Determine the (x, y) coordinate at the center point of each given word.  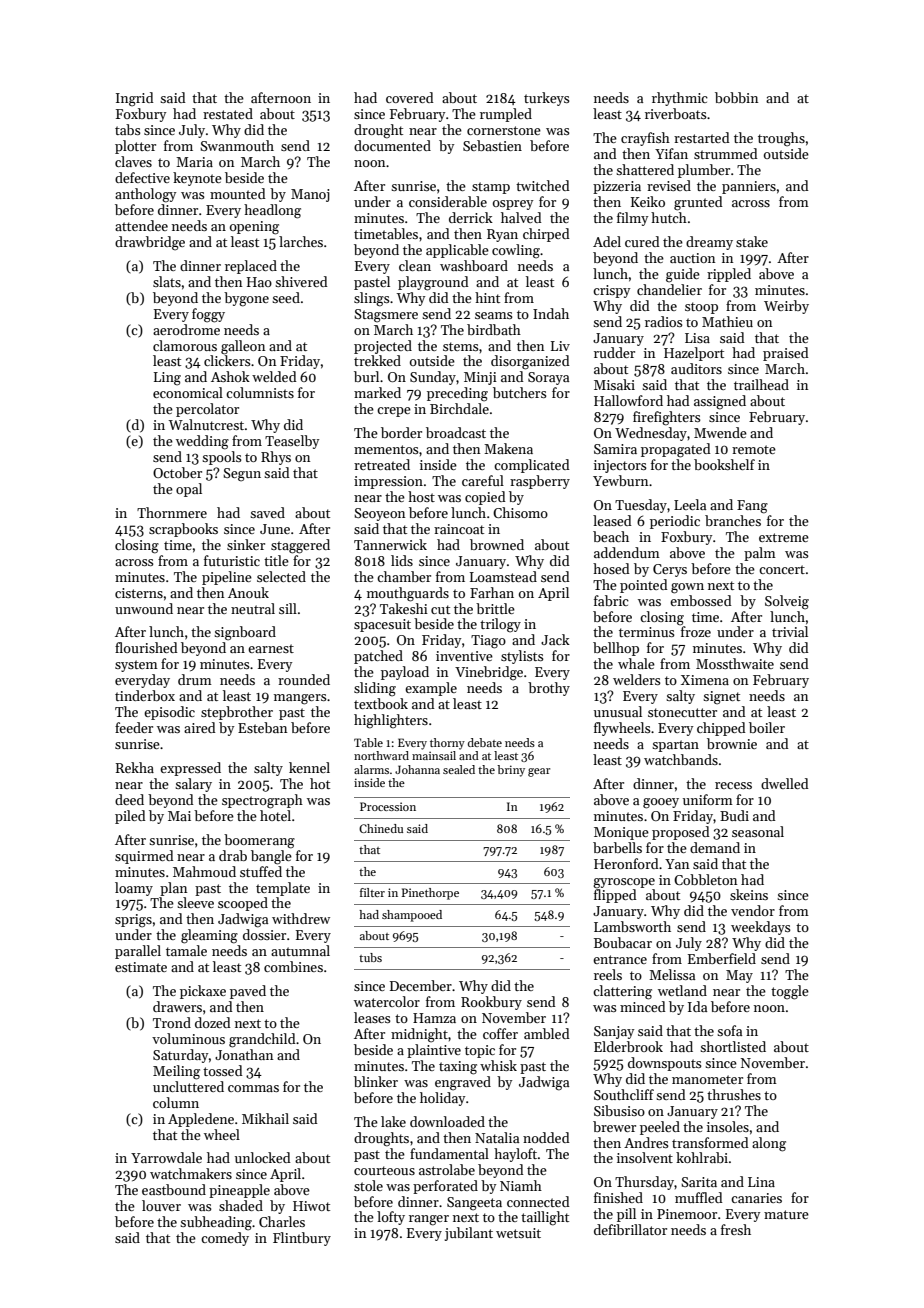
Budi (734, 815)
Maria (194, 162)
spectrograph (262, 801)
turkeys (547, 99)
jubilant (468, 1234)
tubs (370, 957)
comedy (225, 1239)
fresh (736, 1229)
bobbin (736, 97)
